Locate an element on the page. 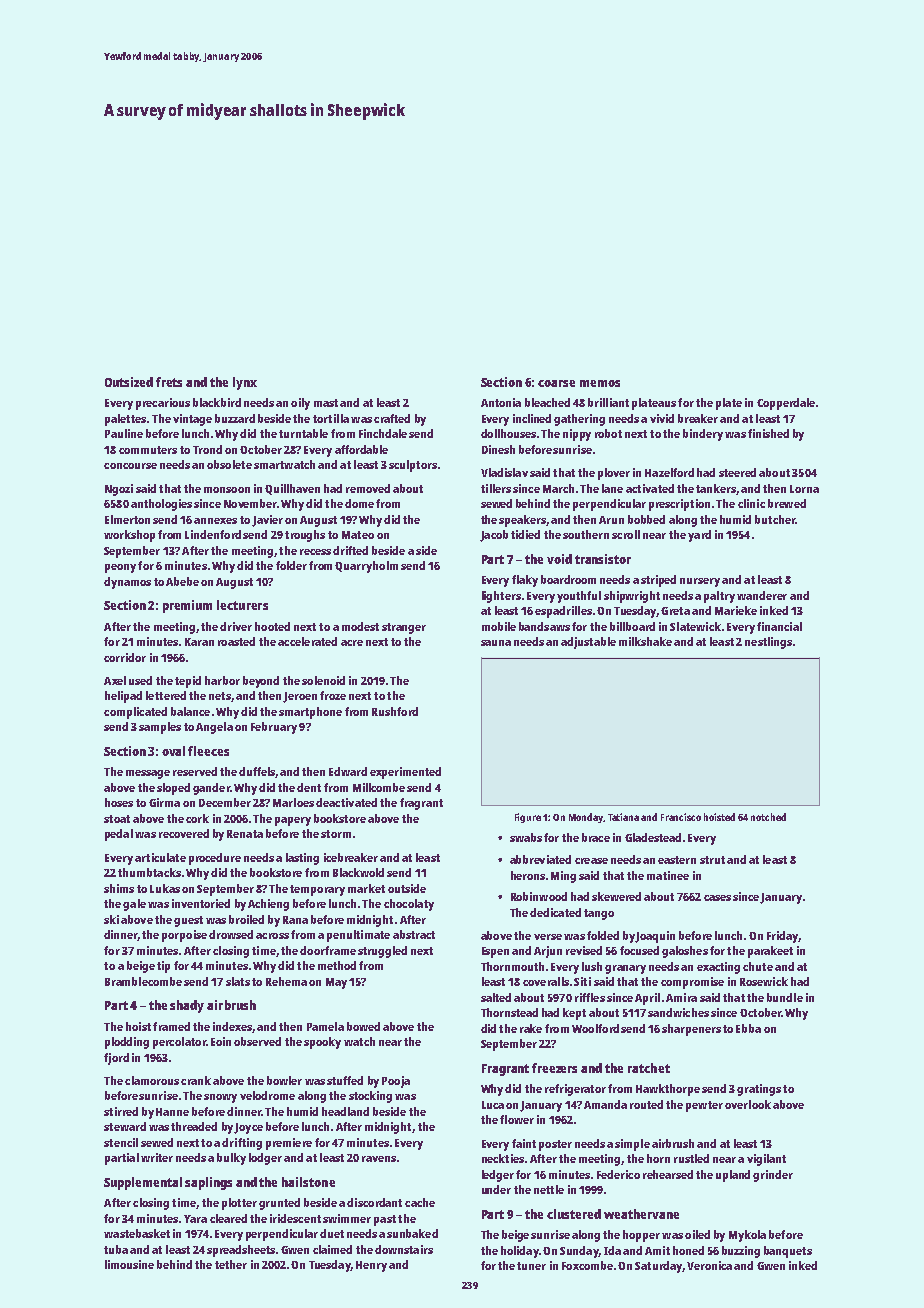  nestlings is located at coordinates (768, 643).
